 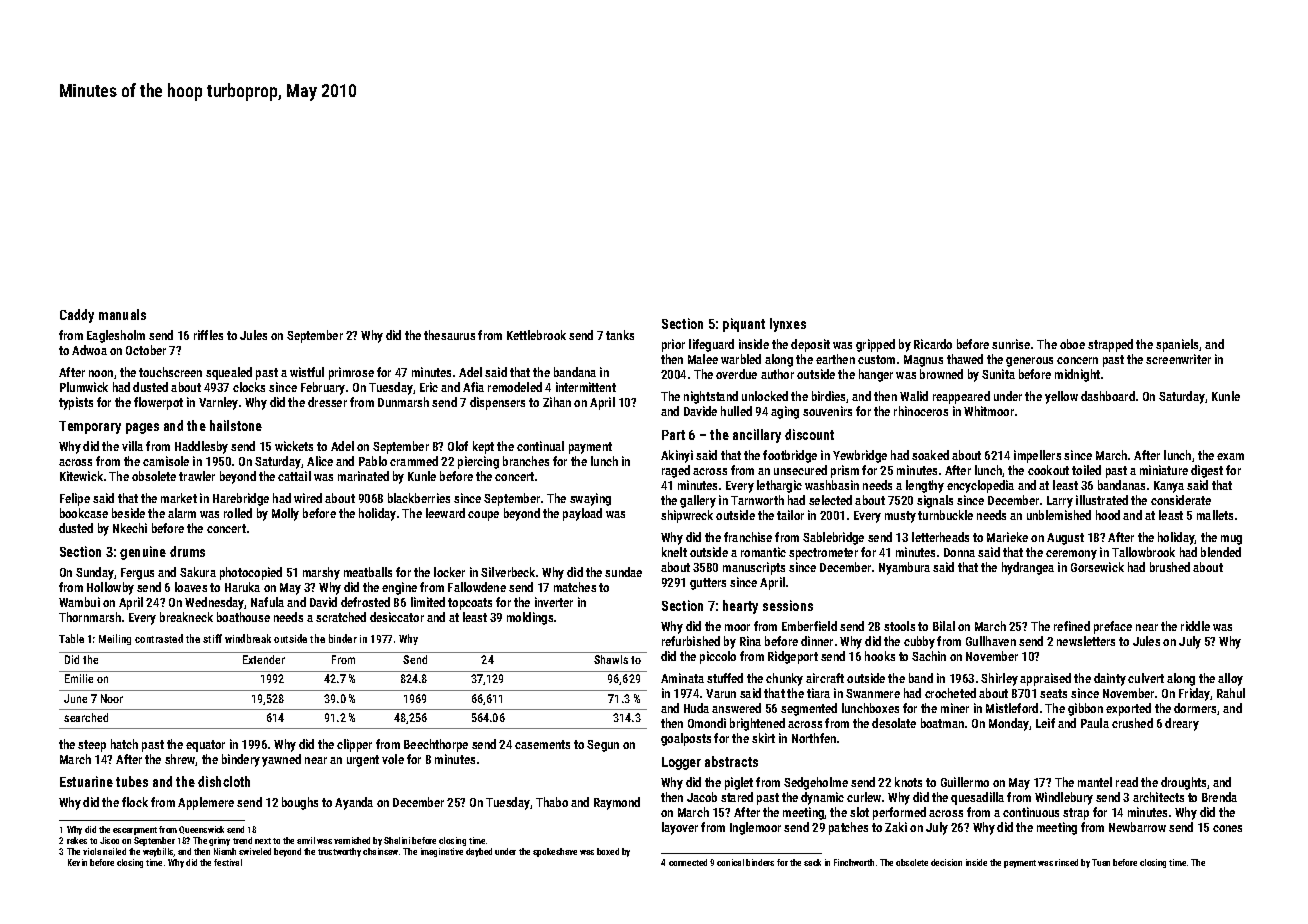 What do you see at coordinates (991, 641) in the image?
I see `Gullhaven` at bounding box center [991, 641].
